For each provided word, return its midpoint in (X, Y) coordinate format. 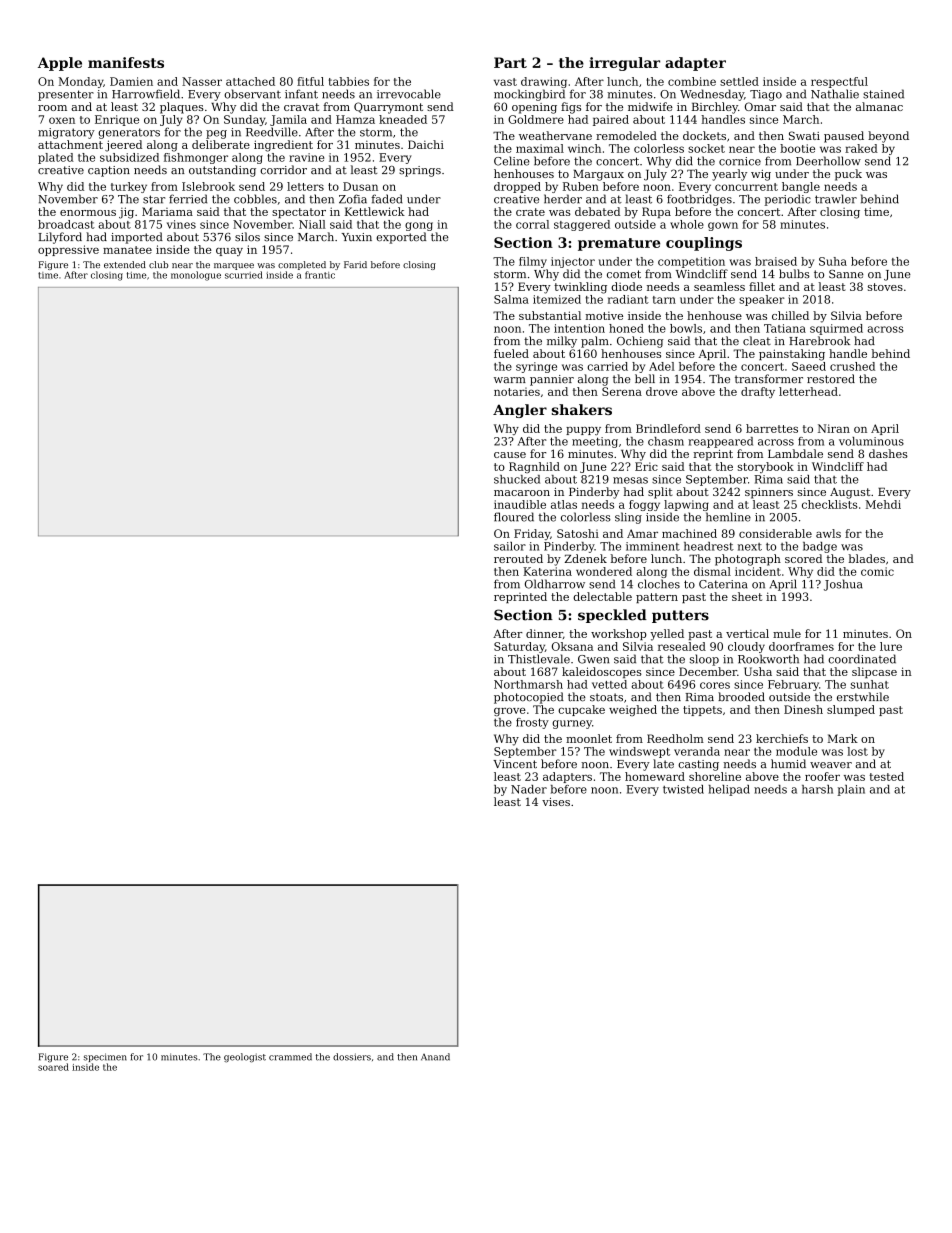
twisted (683, 789)
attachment (70, 144)
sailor (510, 546)
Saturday (519, 647)
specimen (105, 1057)
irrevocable (409, 94)
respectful (839, 82)
